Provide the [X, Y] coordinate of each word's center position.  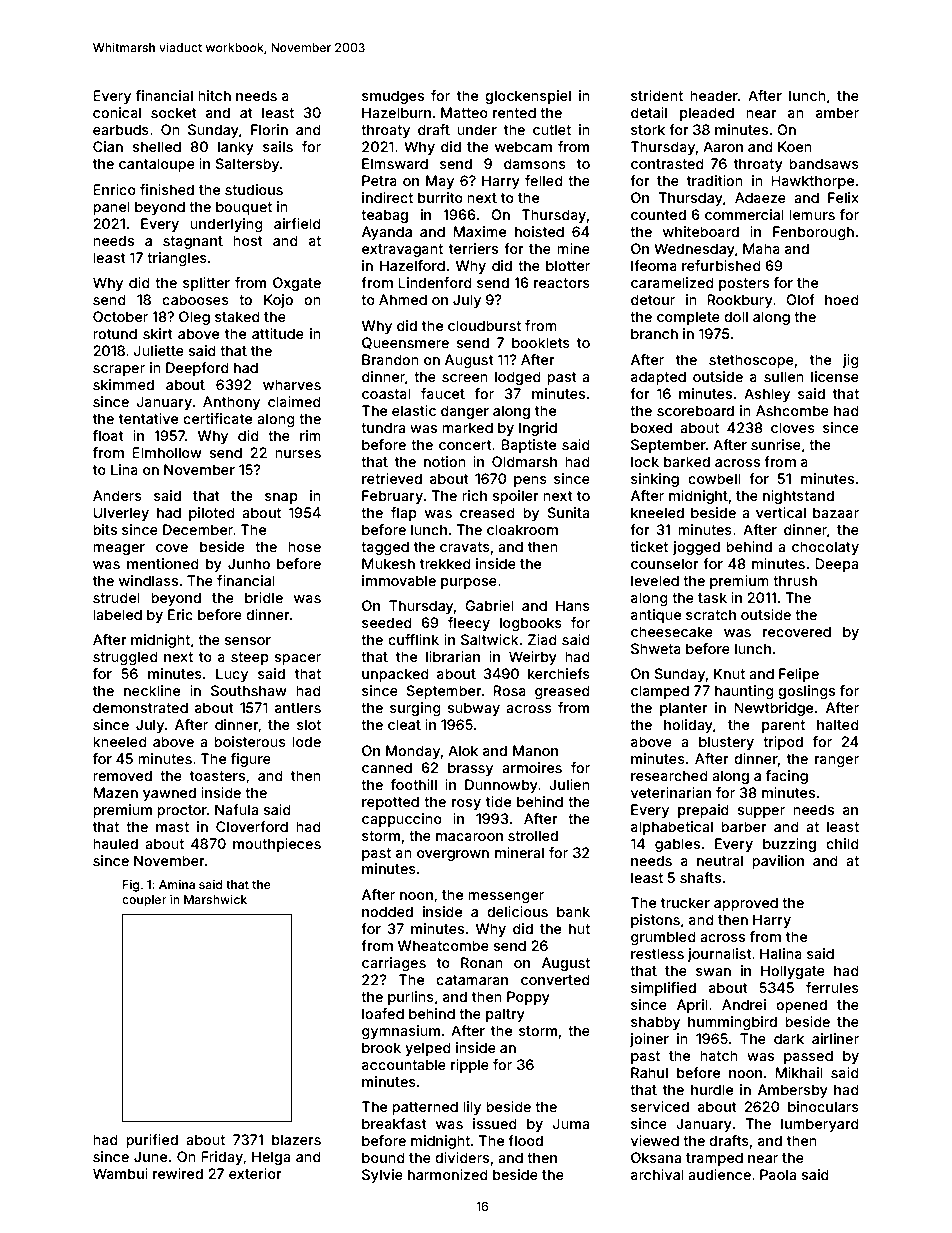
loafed [383, 1013]
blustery [726, 743]
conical [117, 112]
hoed [842, 299]
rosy [466, 804]
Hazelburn [396, 112]
